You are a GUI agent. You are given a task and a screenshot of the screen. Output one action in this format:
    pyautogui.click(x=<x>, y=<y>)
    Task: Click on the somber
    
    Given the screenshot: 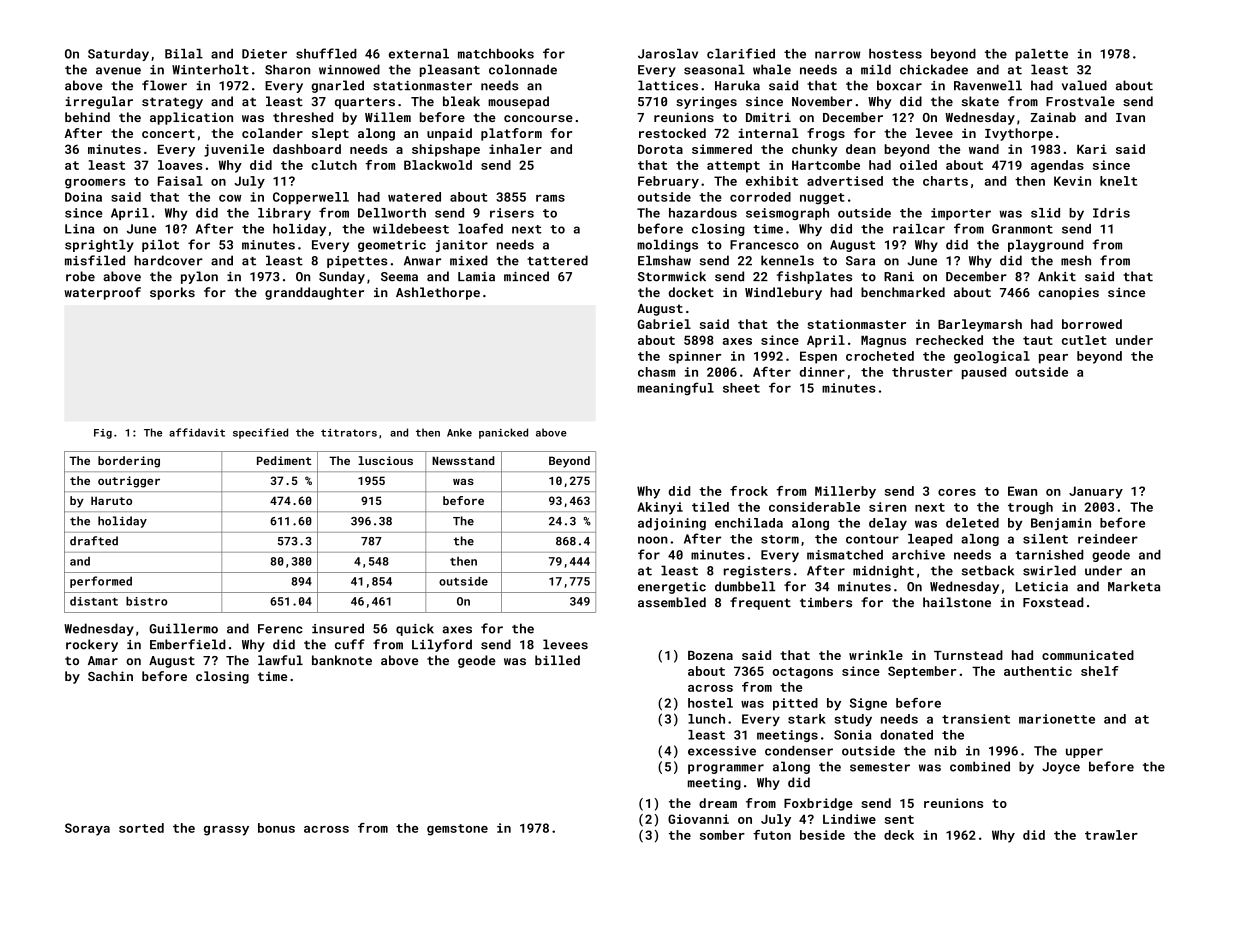 What is the action you would take?
    pyautogui.click(x=722, y=835)
